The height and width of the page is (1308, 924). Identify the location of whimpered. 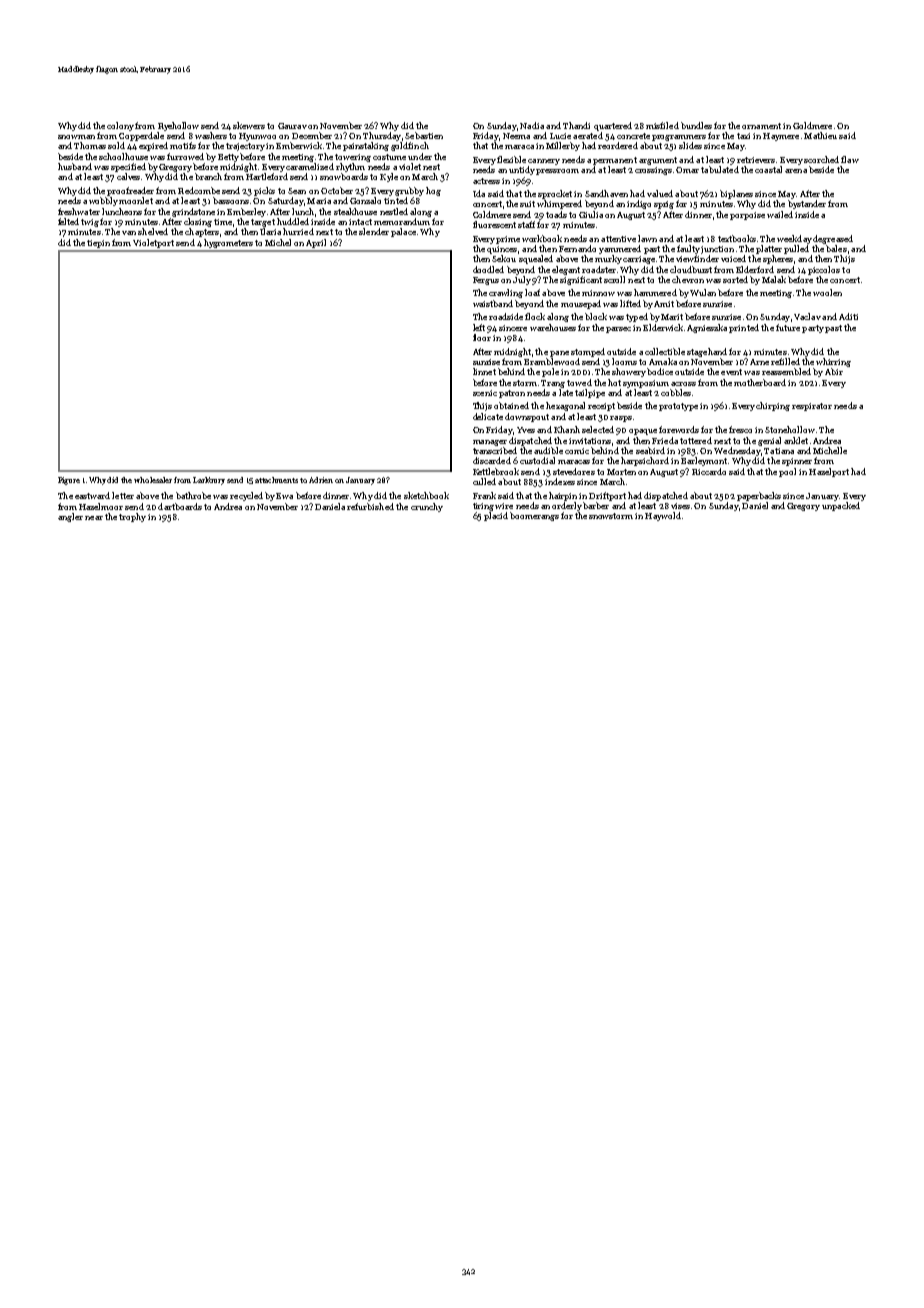
(559, 204).
